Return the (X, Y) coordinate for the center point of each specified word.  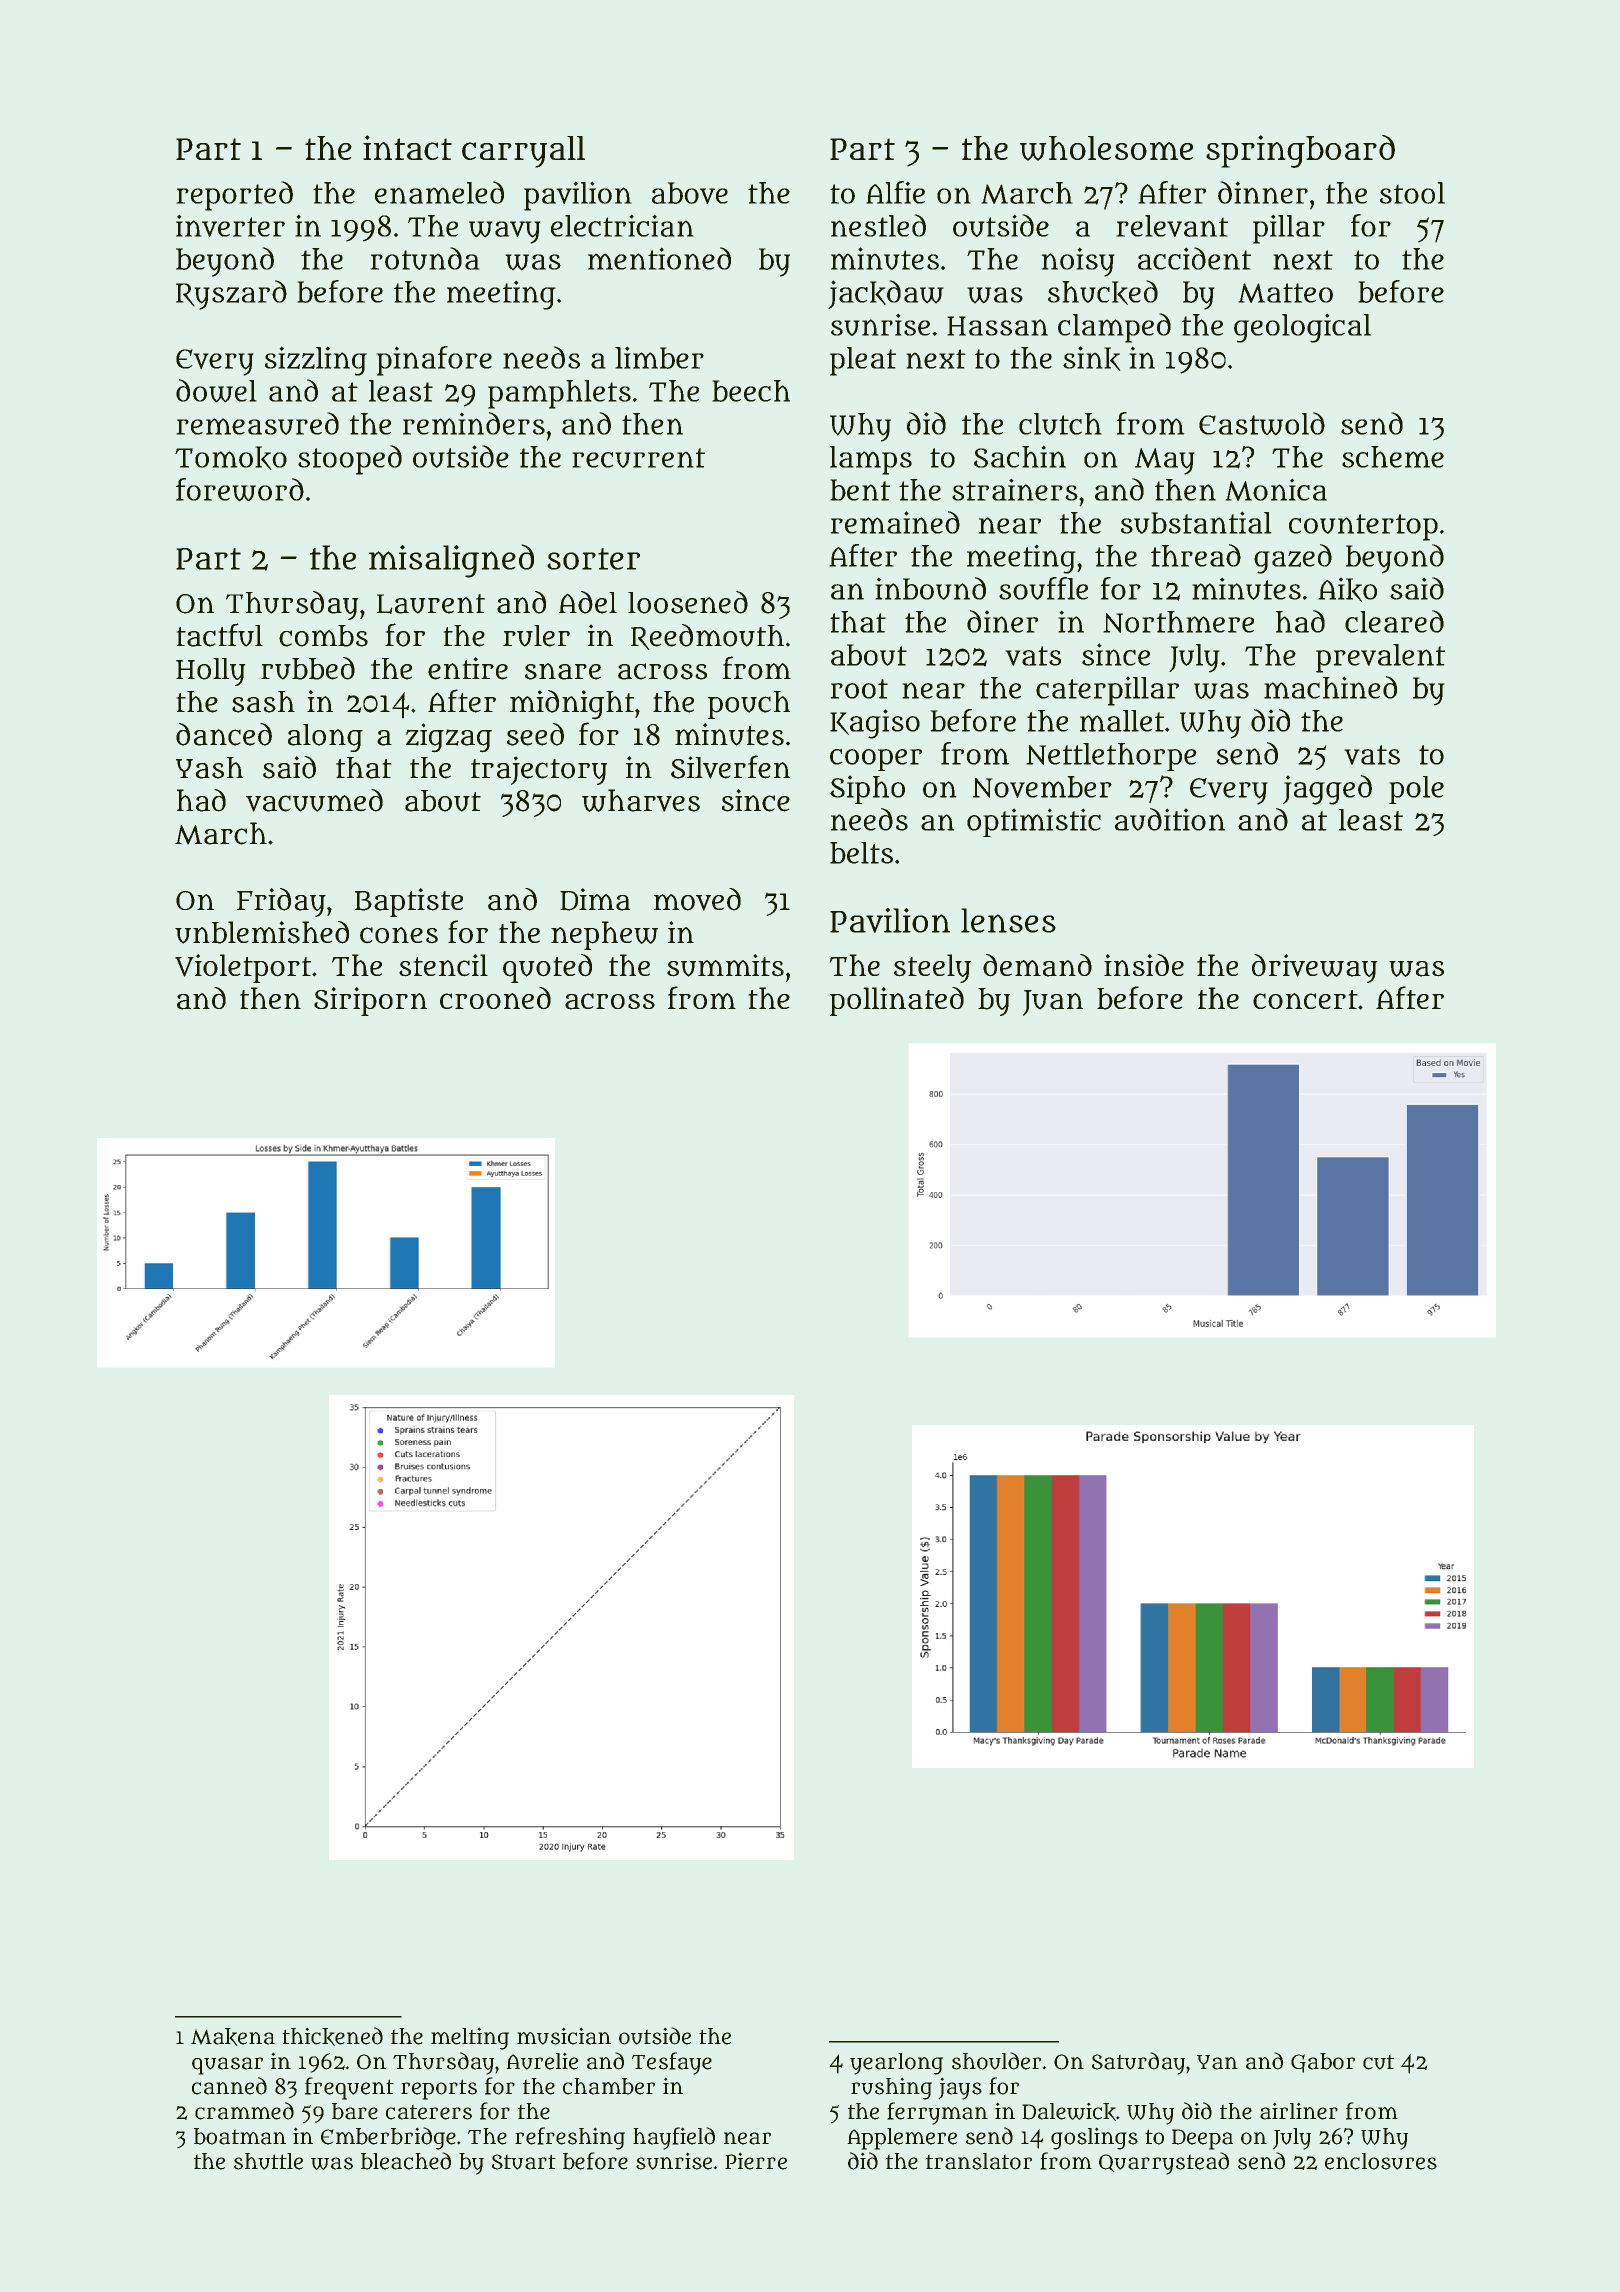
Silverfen (730, 767)
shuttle (268, 2161)
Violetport (243, 968)
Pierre (756, 2161)
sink (1092, 358)
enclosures (1381, 2161)
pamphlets (559, 394)
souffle (1043, 588)
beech (751, 391)
